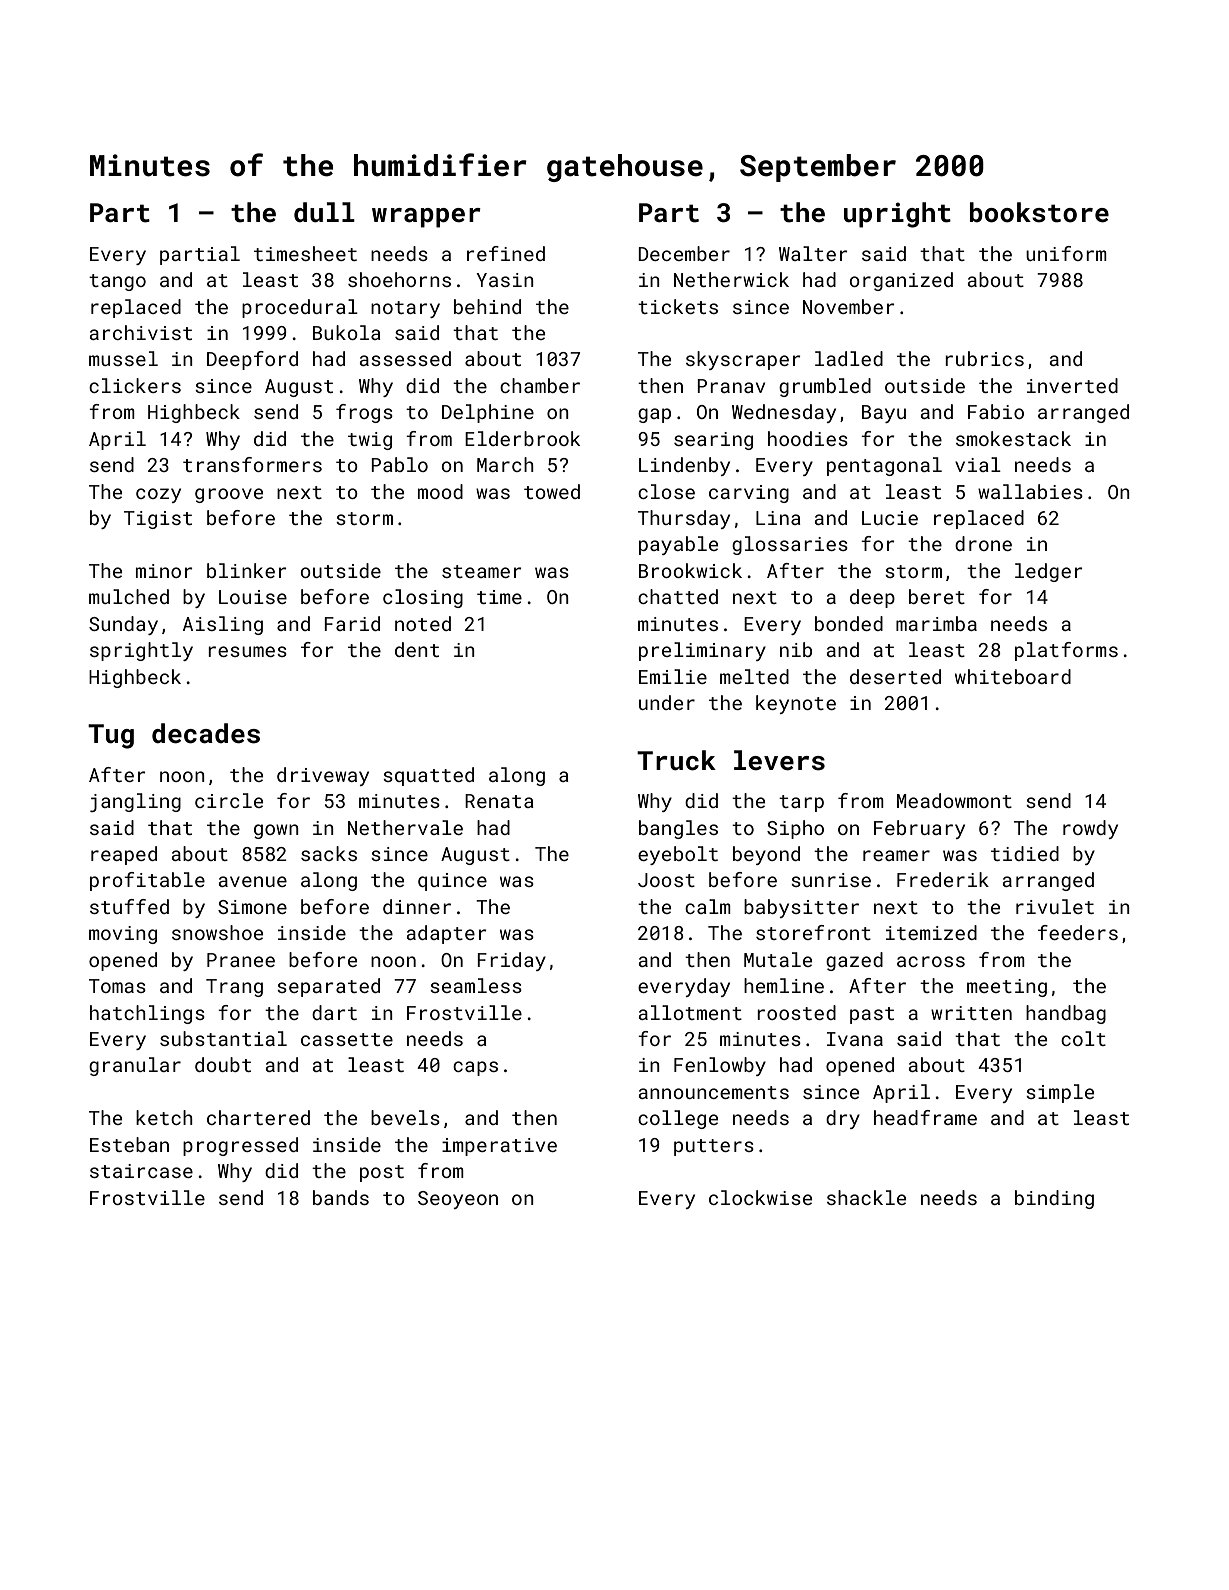 This screenshot has height=1590, width=1229. I want to click on rubrics, so click(984, 358).
